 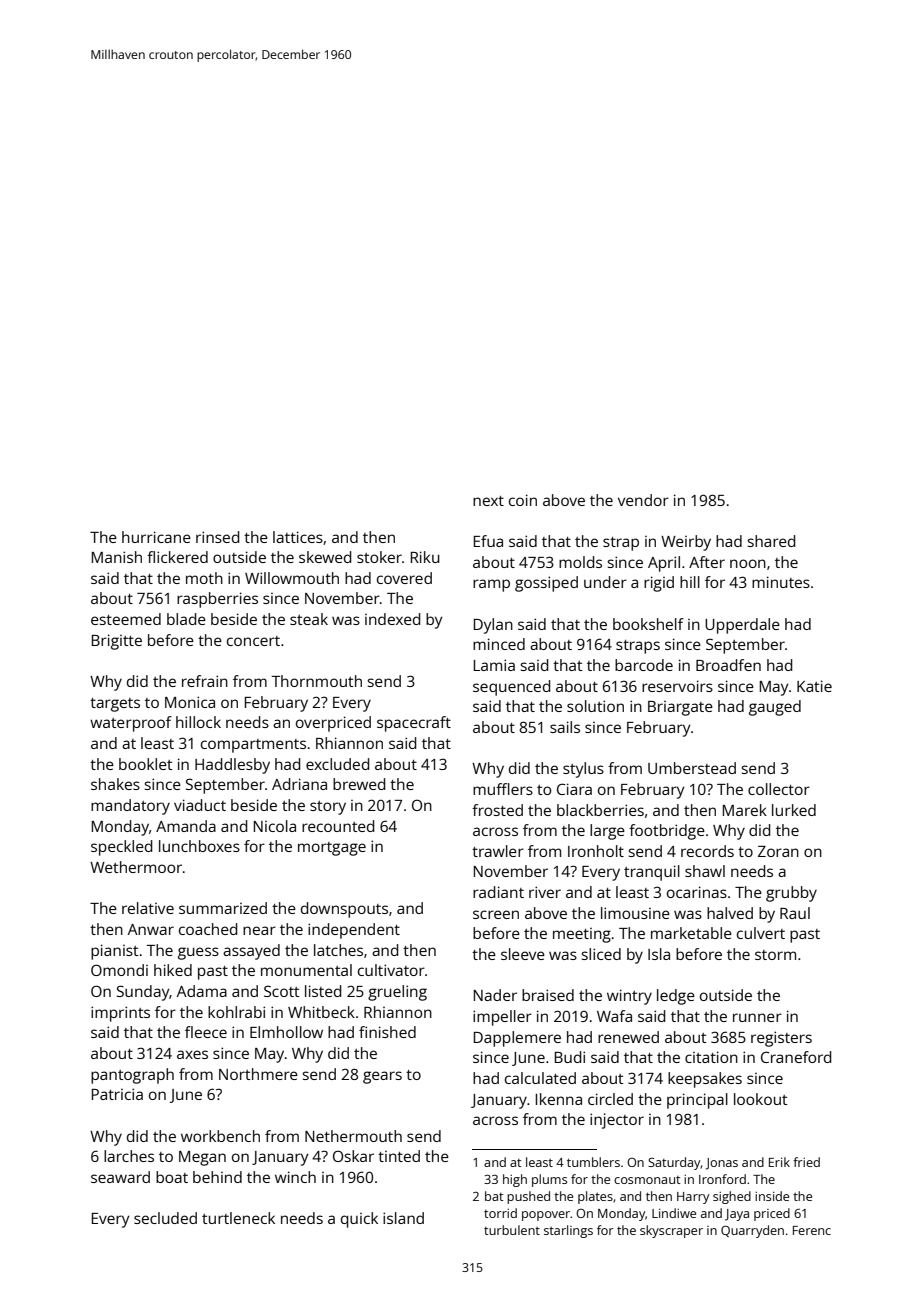 I want to click on moth, so click(x=204, y=578).
